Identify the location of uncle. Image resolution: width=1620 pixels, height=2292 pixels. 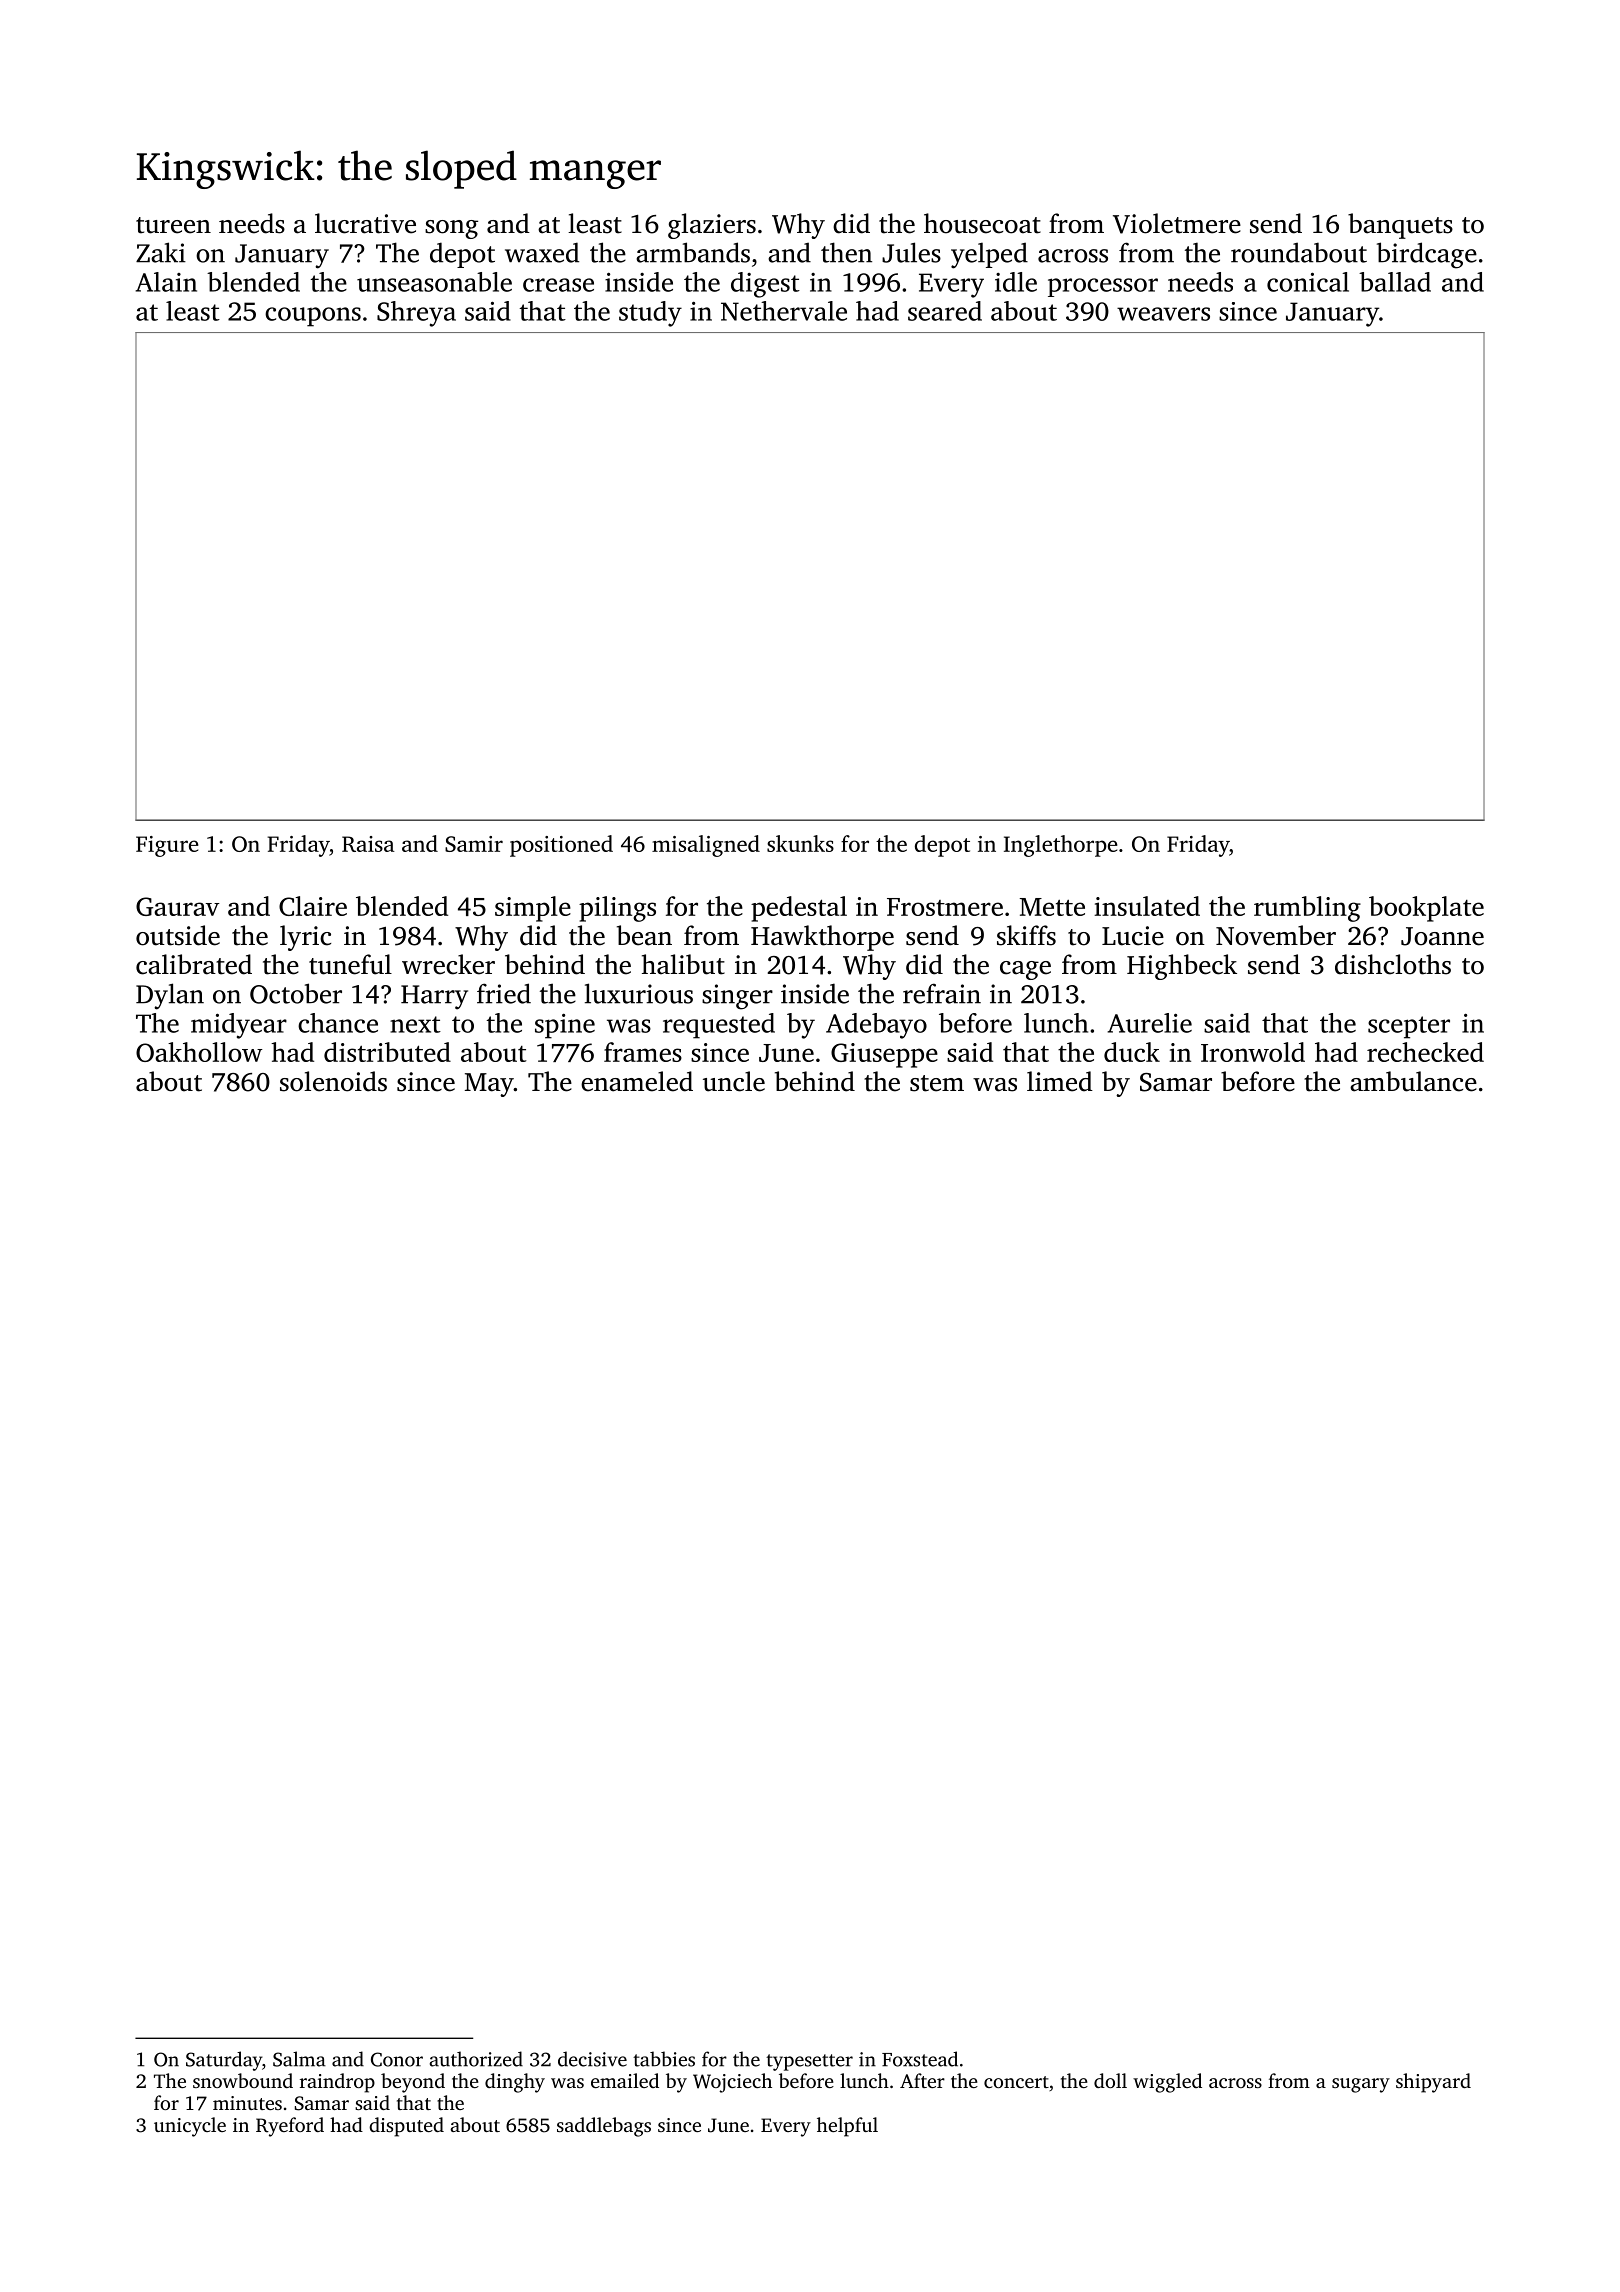
(734, 1081).
